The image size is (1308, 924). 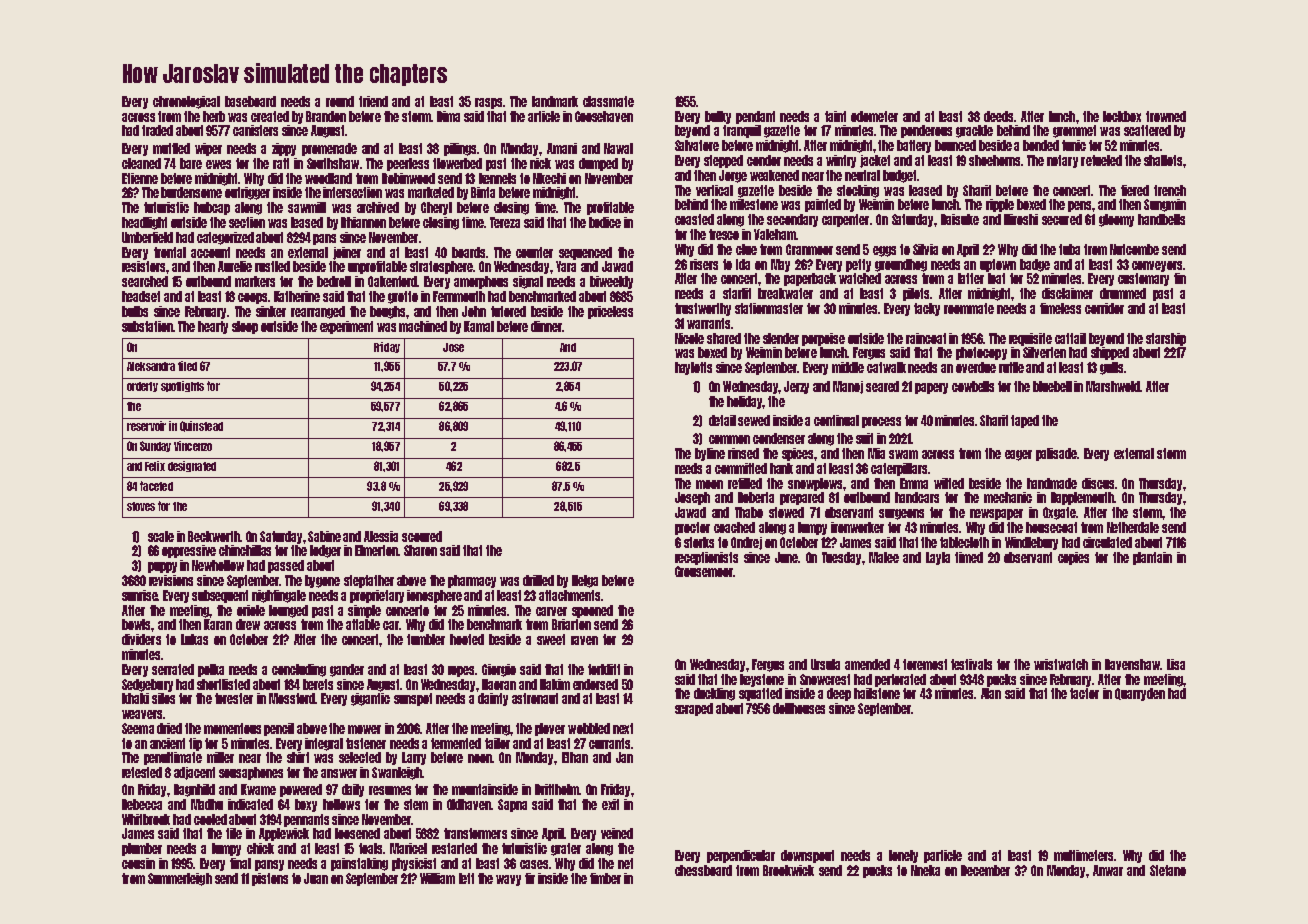 What do you see at coordinates (610, 804) in the screenshot?
I see `exit` at bounding box center [610, 804].
